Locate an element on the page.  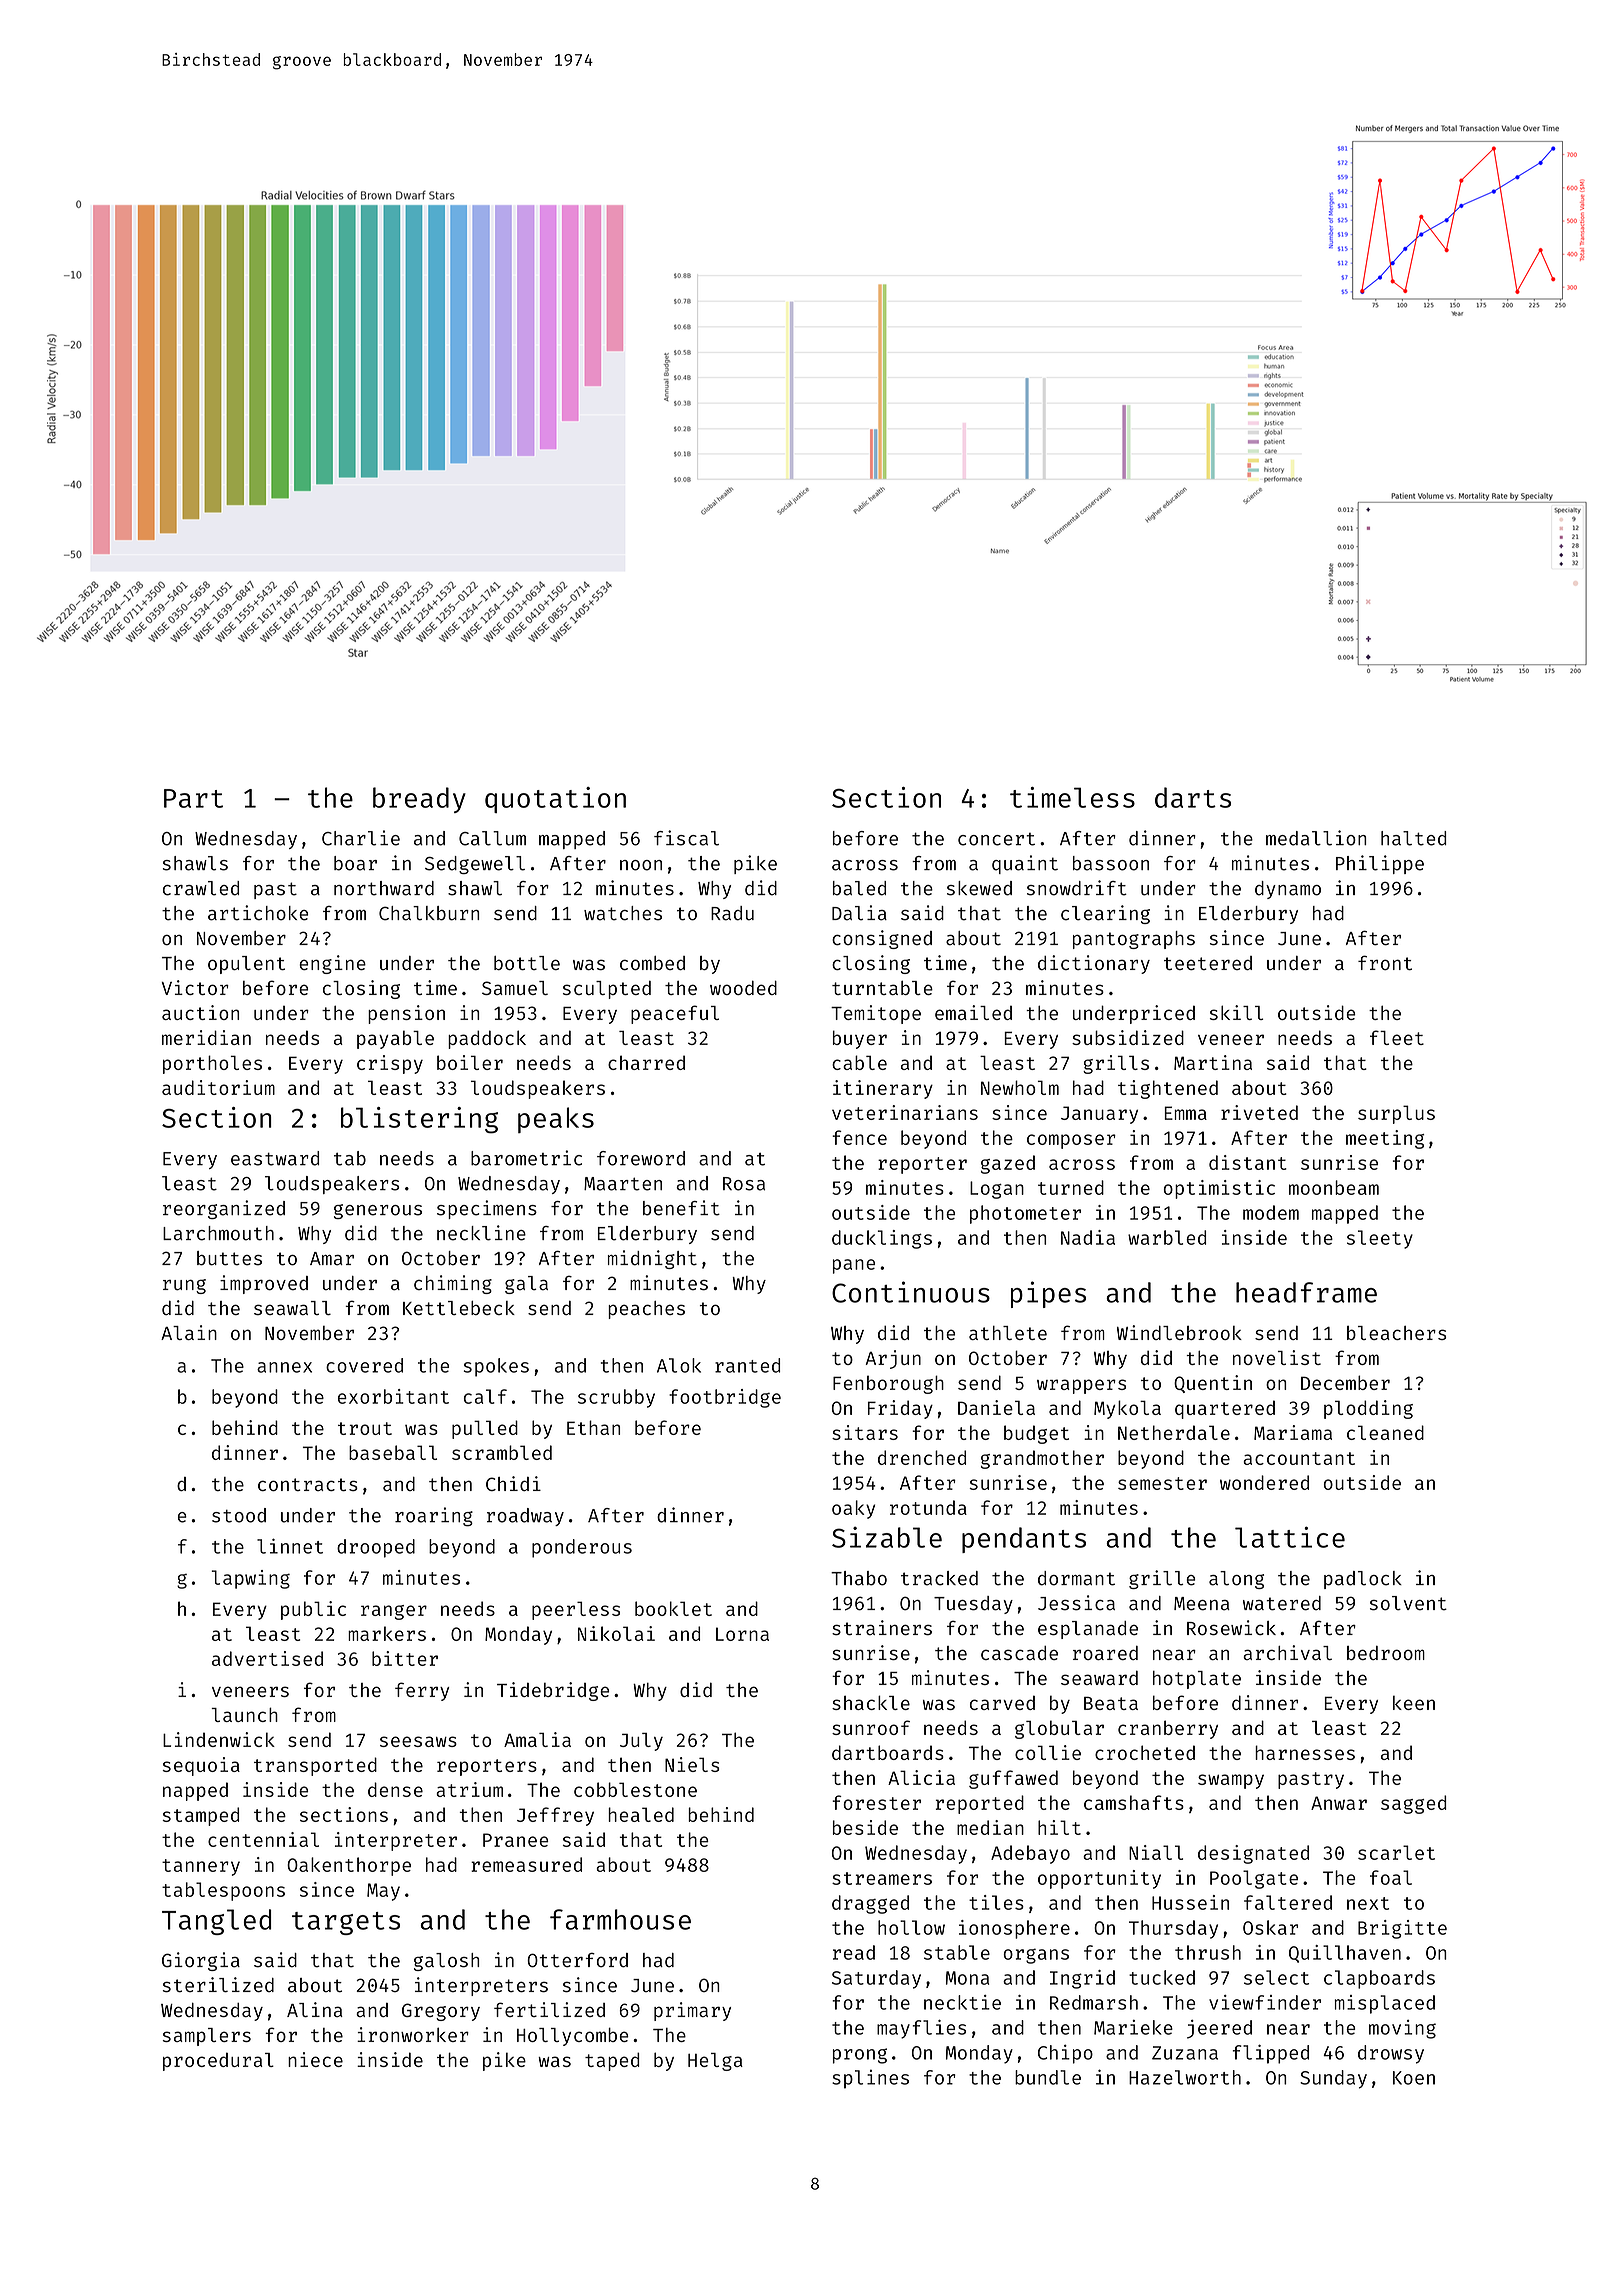
peaceful is located at coordinates (675, 1014).
